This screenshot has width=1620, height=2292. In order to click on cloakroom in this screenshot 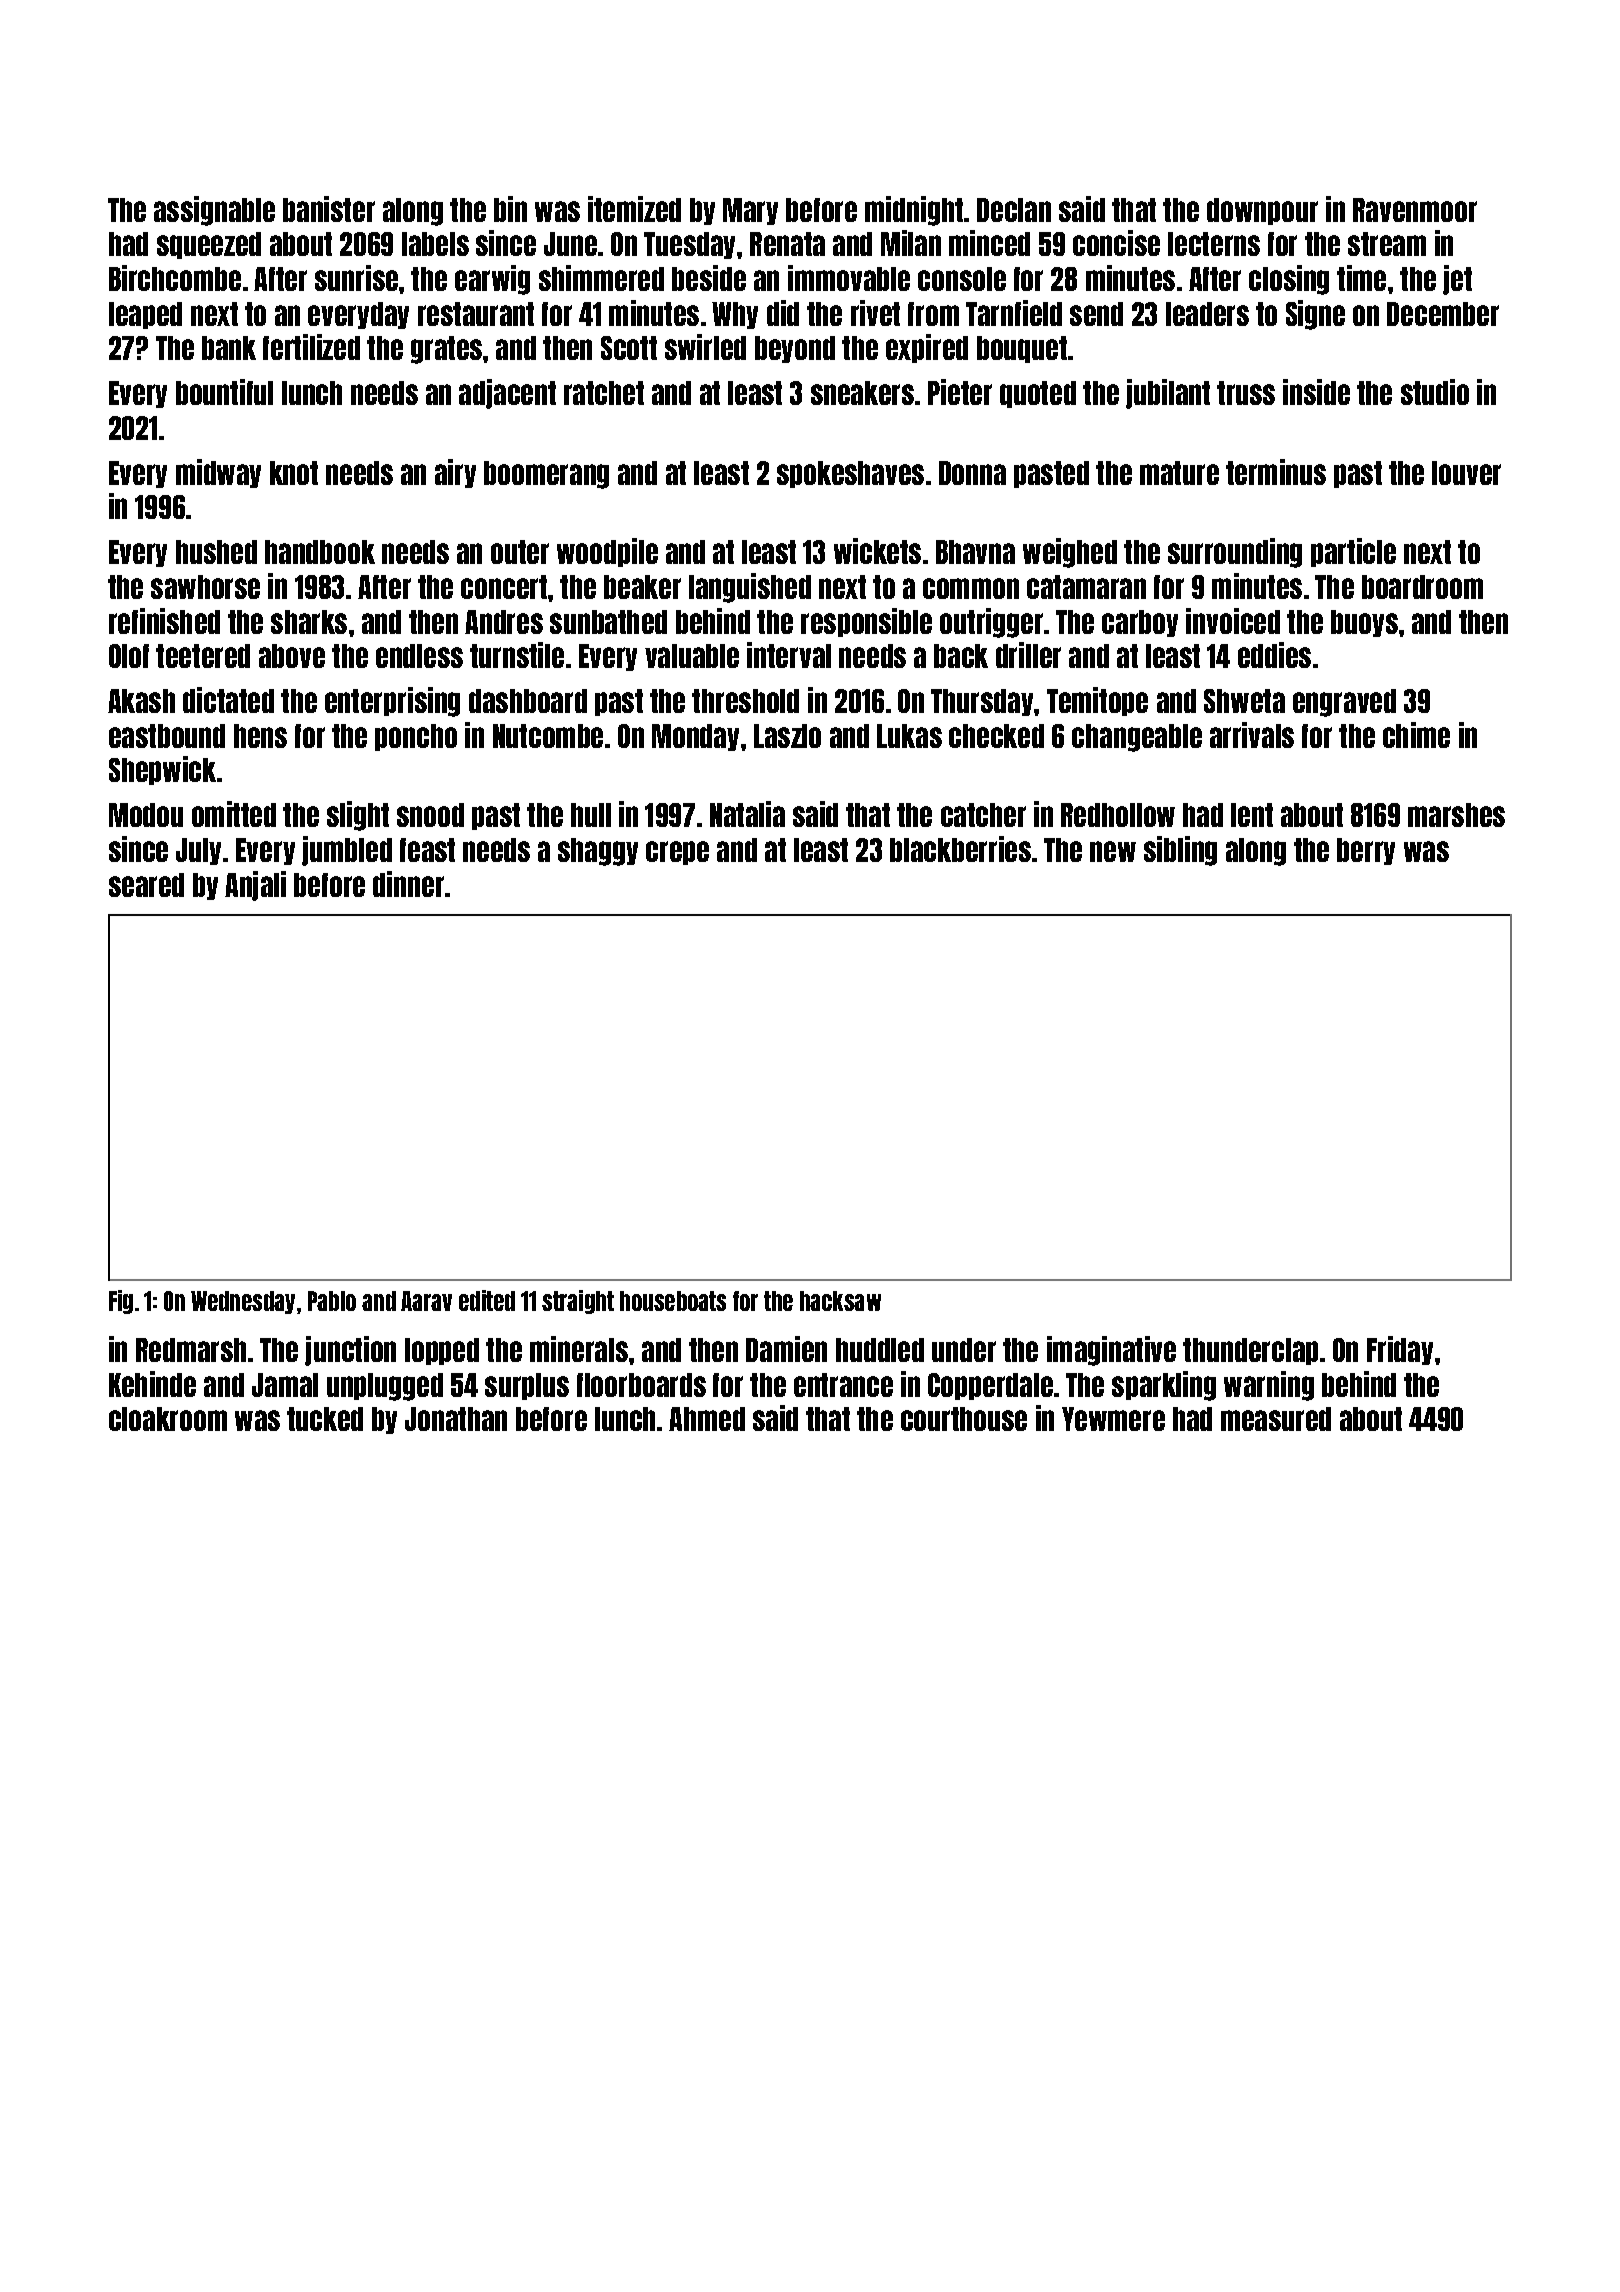, I will do `click(168, 1419)`.
